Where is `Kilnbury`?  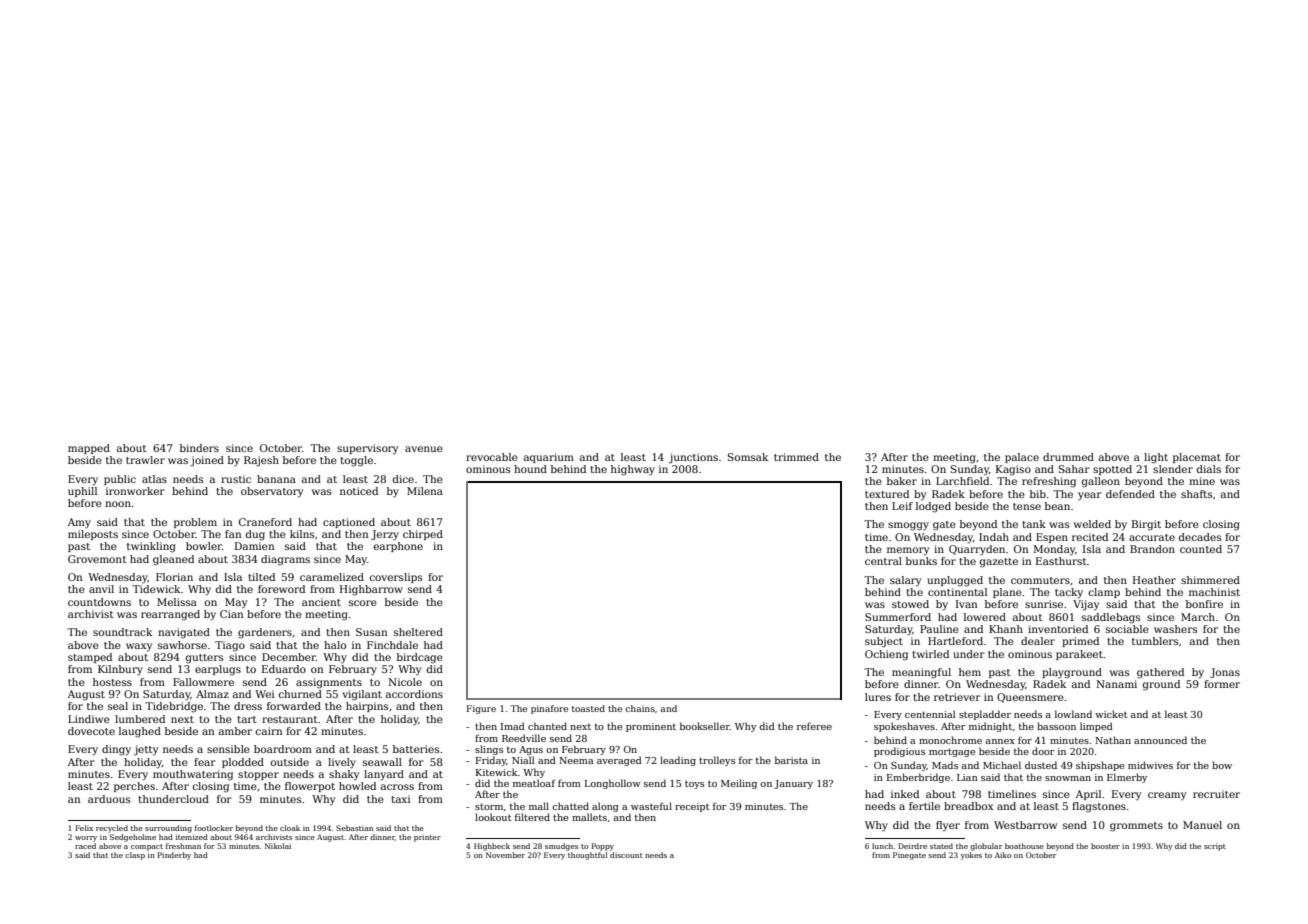 Kilnbury is located at coordinates (120, 670).
